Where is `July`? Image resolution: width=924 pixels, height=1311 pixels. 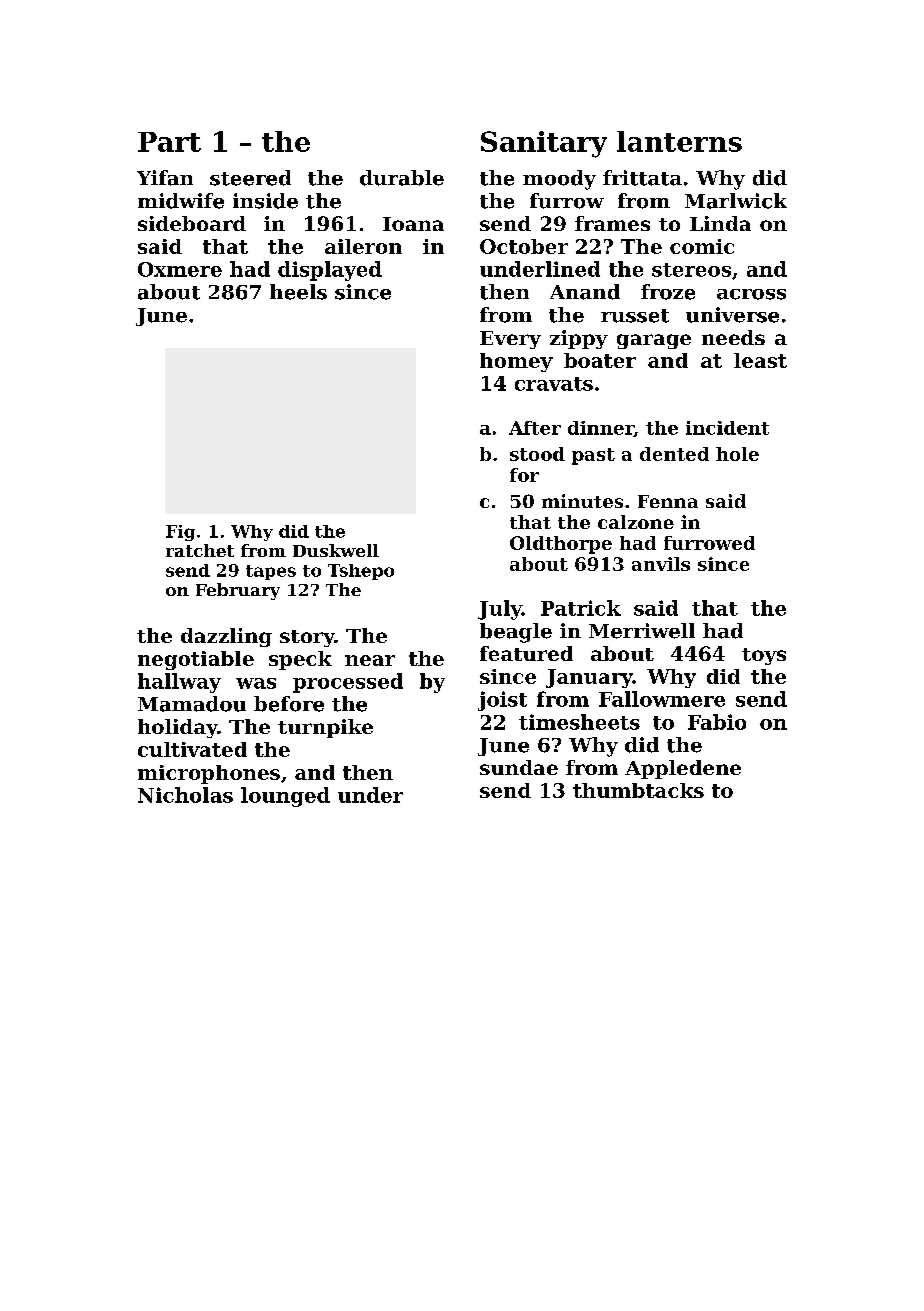 July is located at coordinates (500, 610).
